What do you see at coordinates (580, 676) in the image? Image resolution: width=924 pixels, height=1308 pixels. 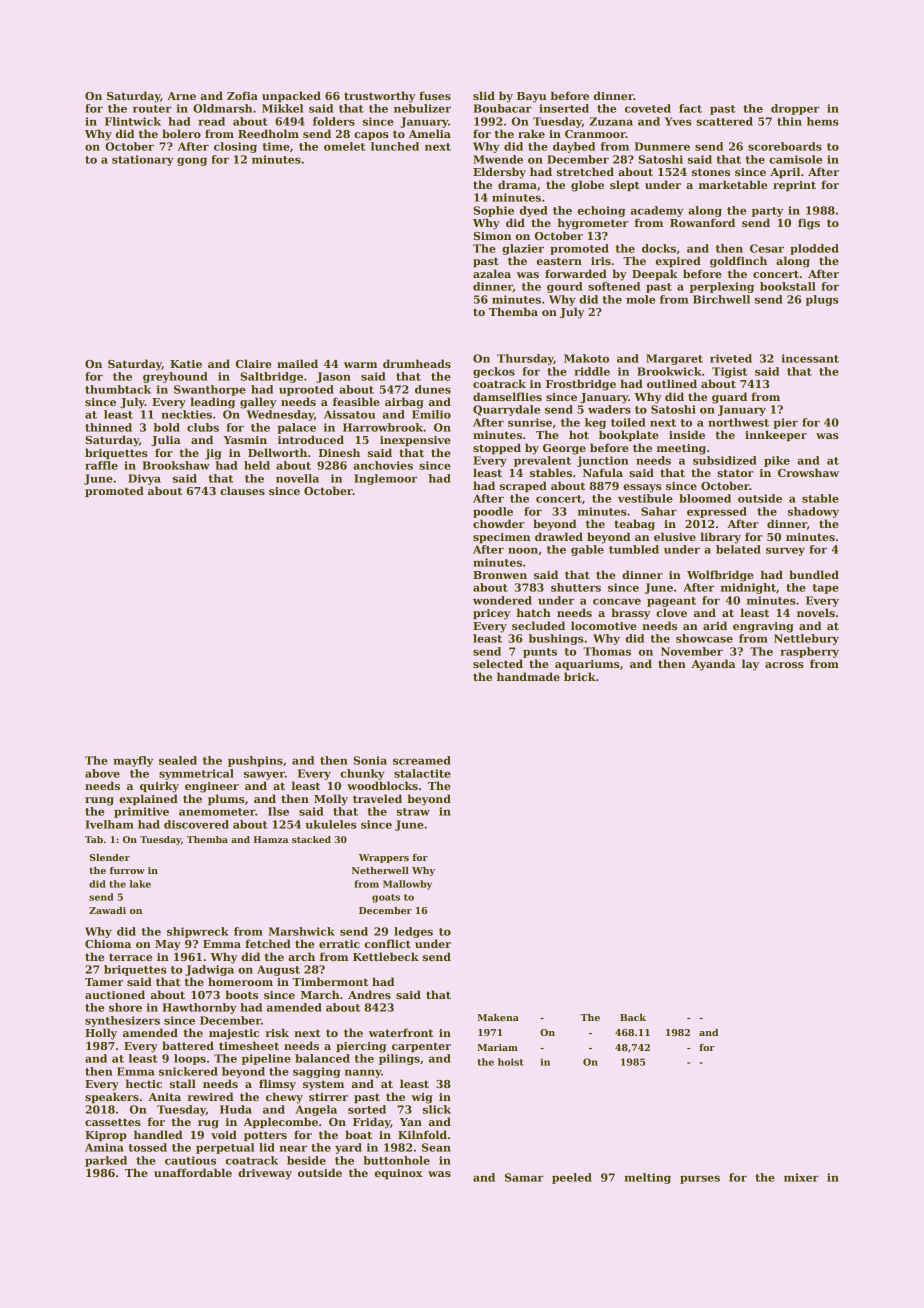 I see `brick` at bounding box center [580, 676].
